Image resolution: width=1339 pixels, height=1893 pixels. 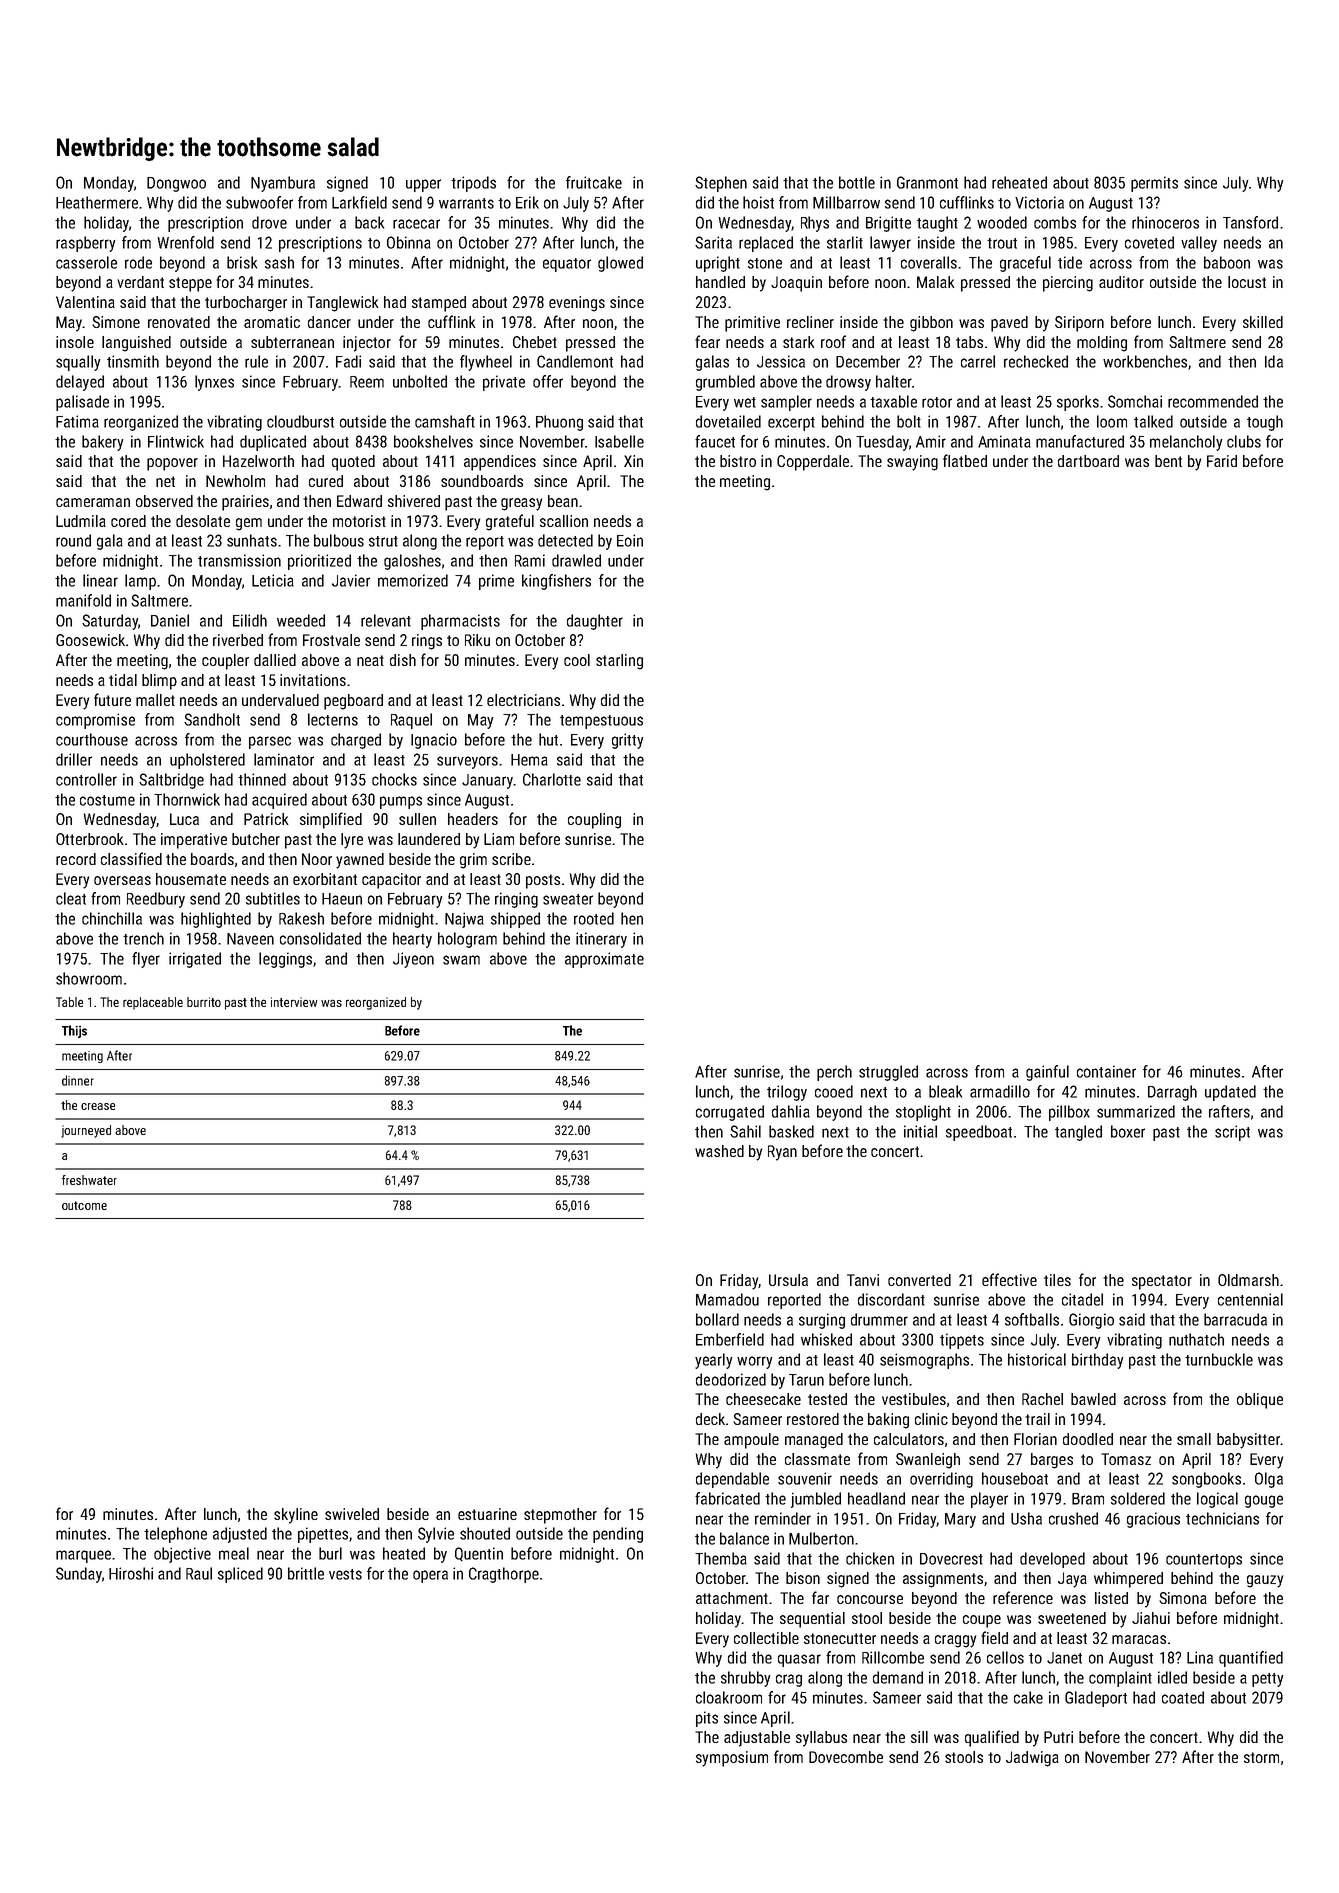 What do you see at coordinates (888, 1073) in the screenshot?
I see `struggled` at bounding box center [888, 1073].
